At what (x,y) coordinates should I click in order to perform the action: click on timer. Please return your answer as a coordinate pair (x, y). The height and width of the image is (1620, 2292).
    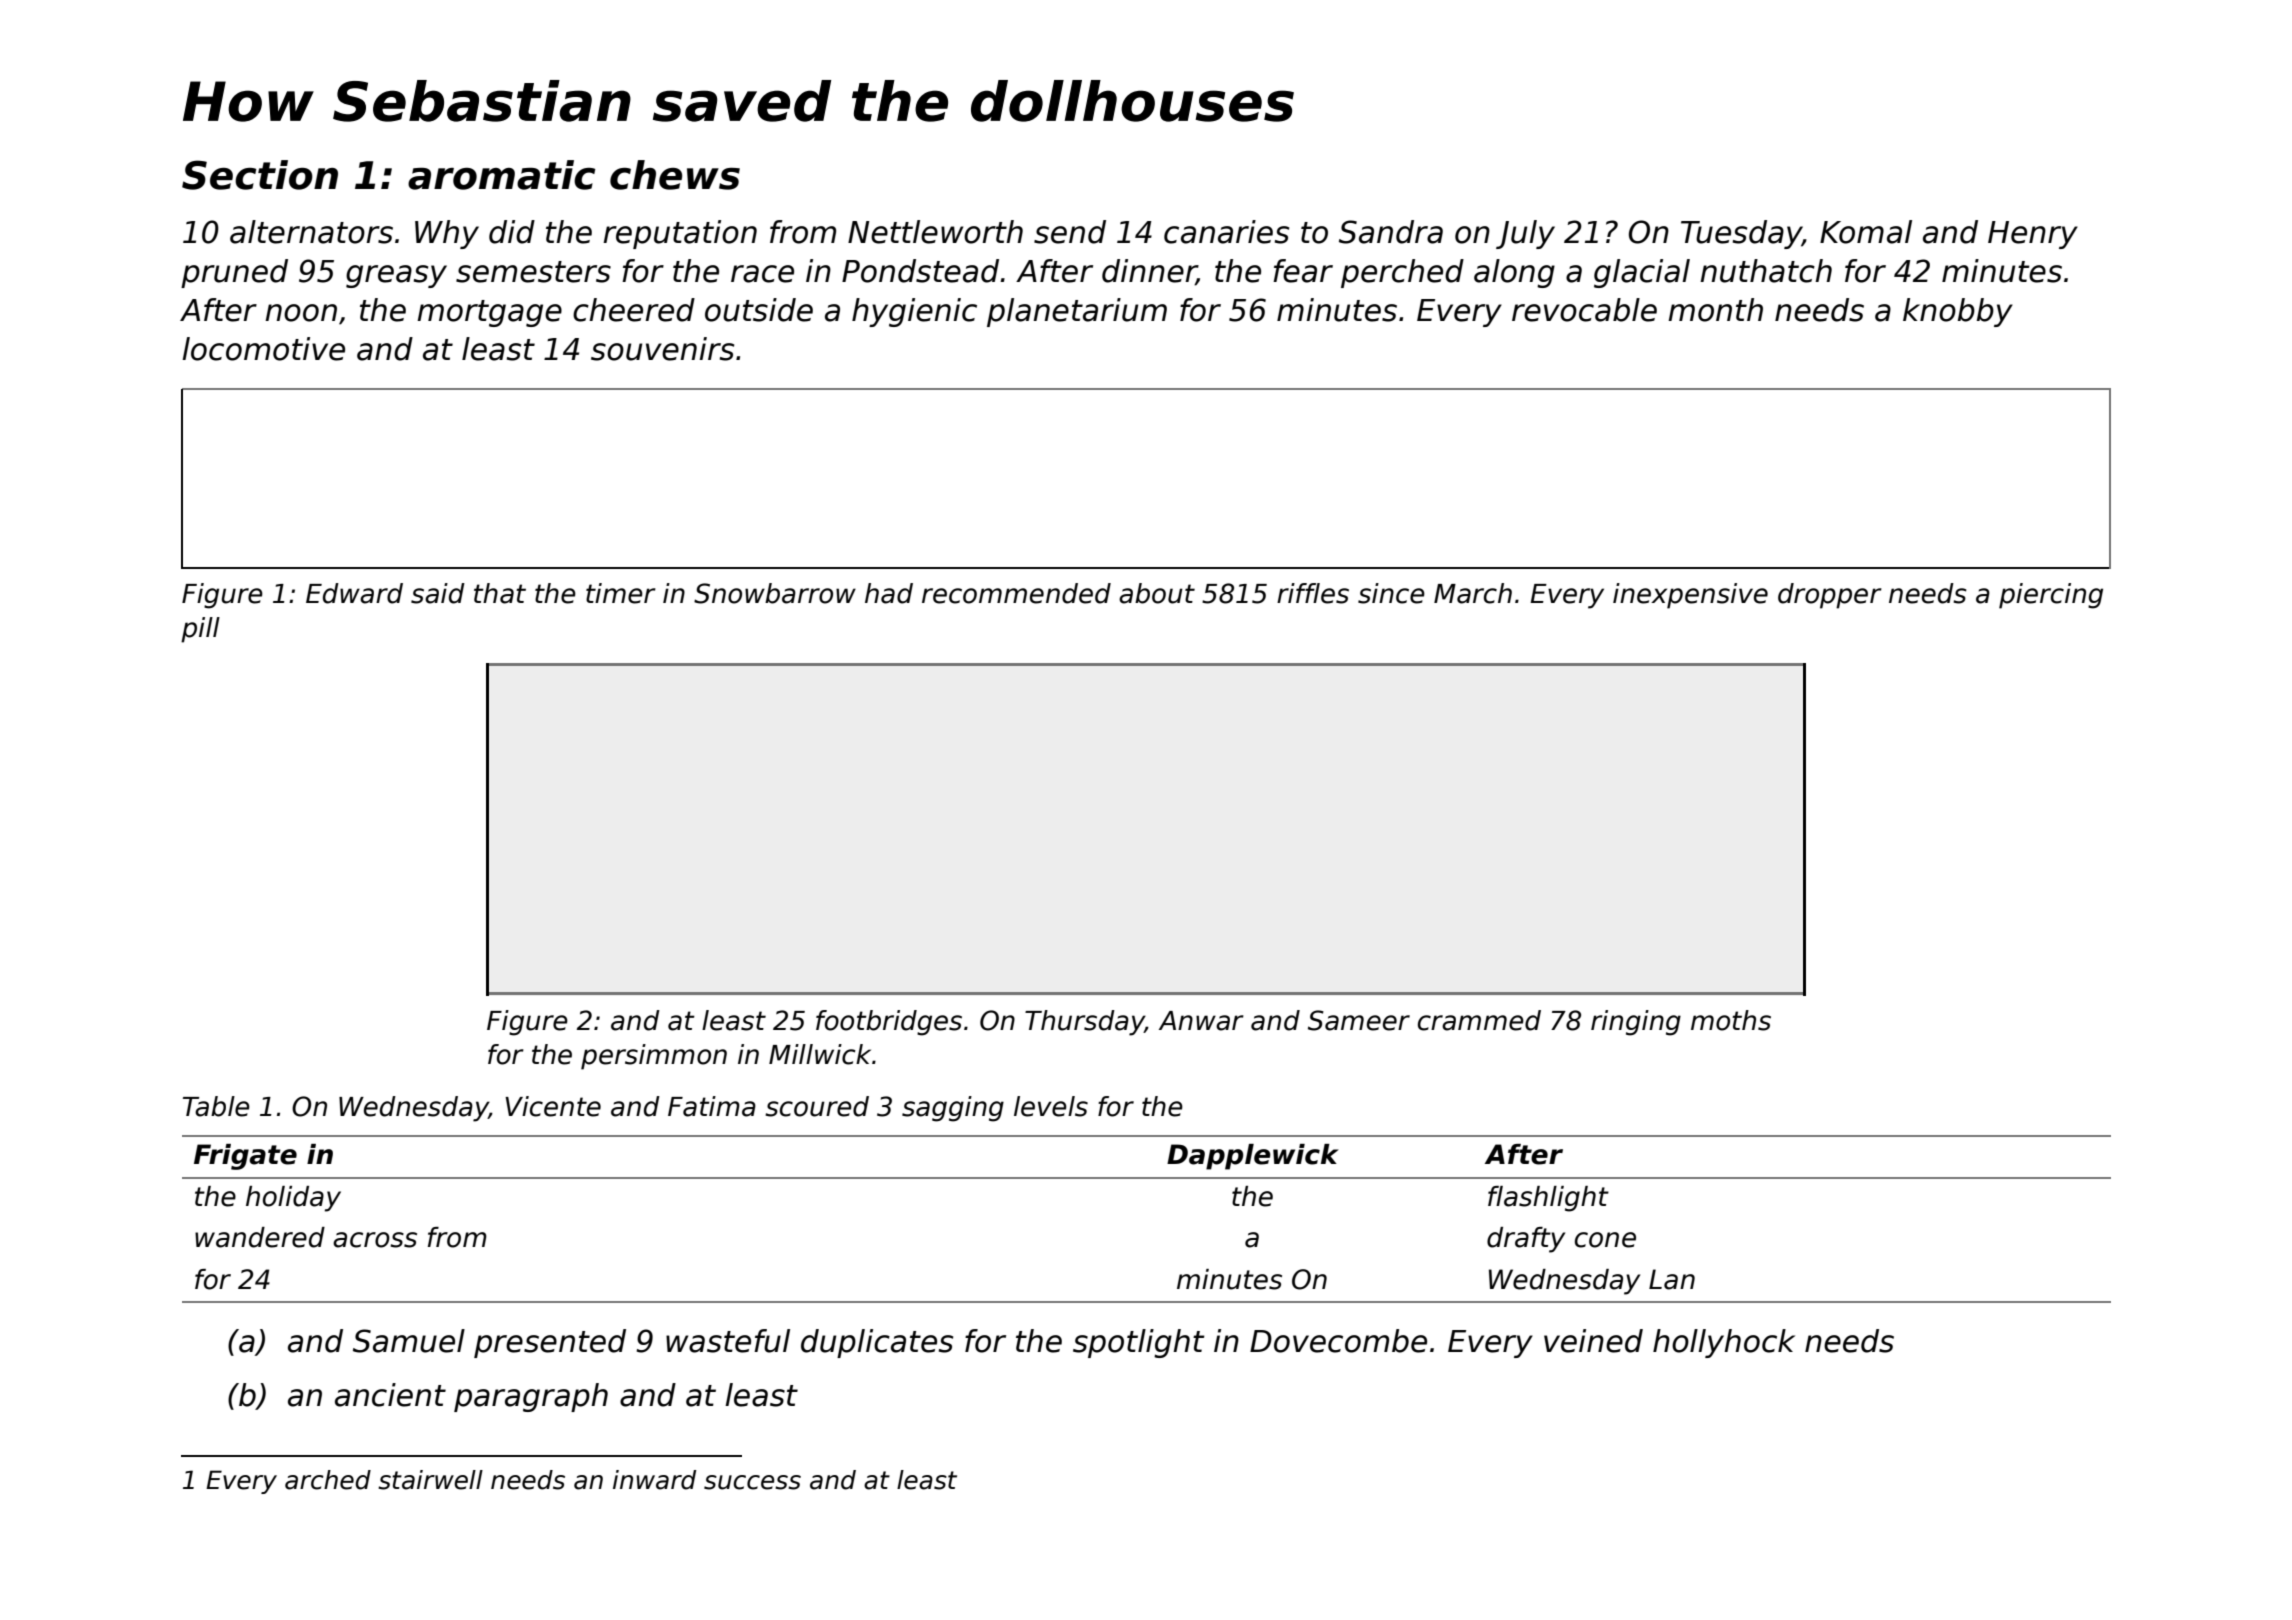
    Looking at the image, I should click on (621, 593).
